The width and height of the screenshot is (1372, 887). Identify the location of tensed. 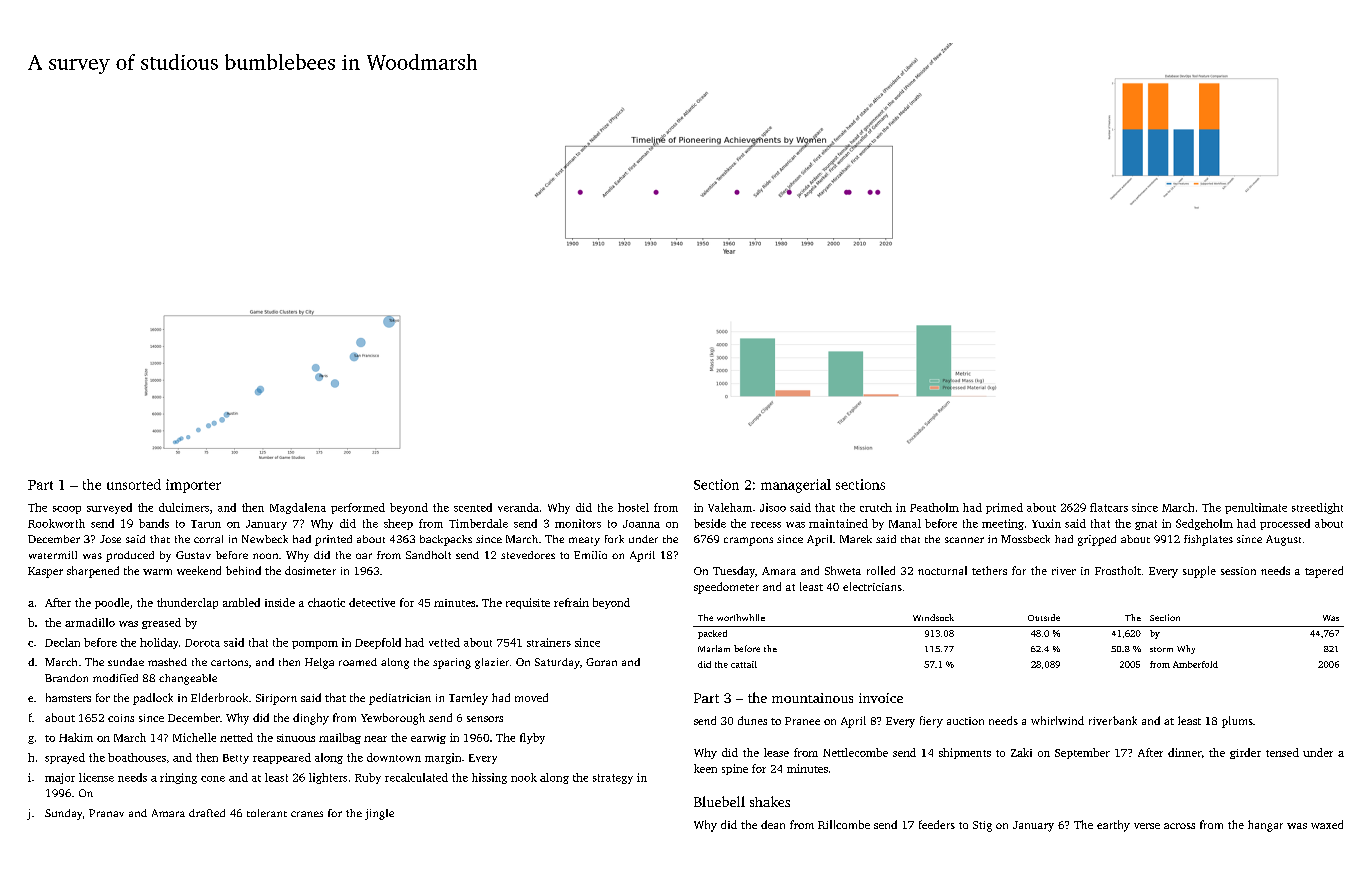
(1282, 752).
